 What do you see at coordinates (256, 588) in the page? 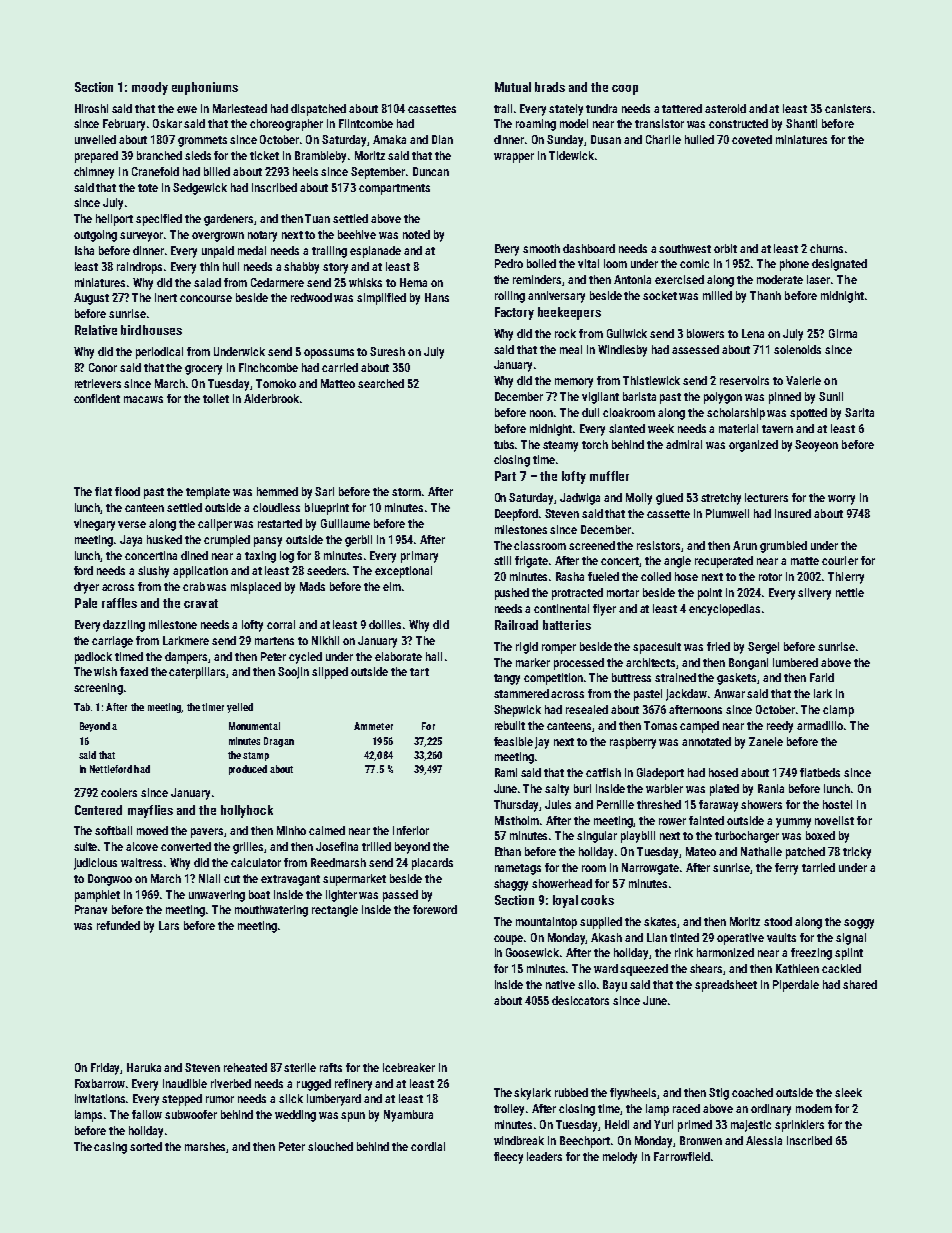
I see `misplaced` at bounding box center [256, 588].
